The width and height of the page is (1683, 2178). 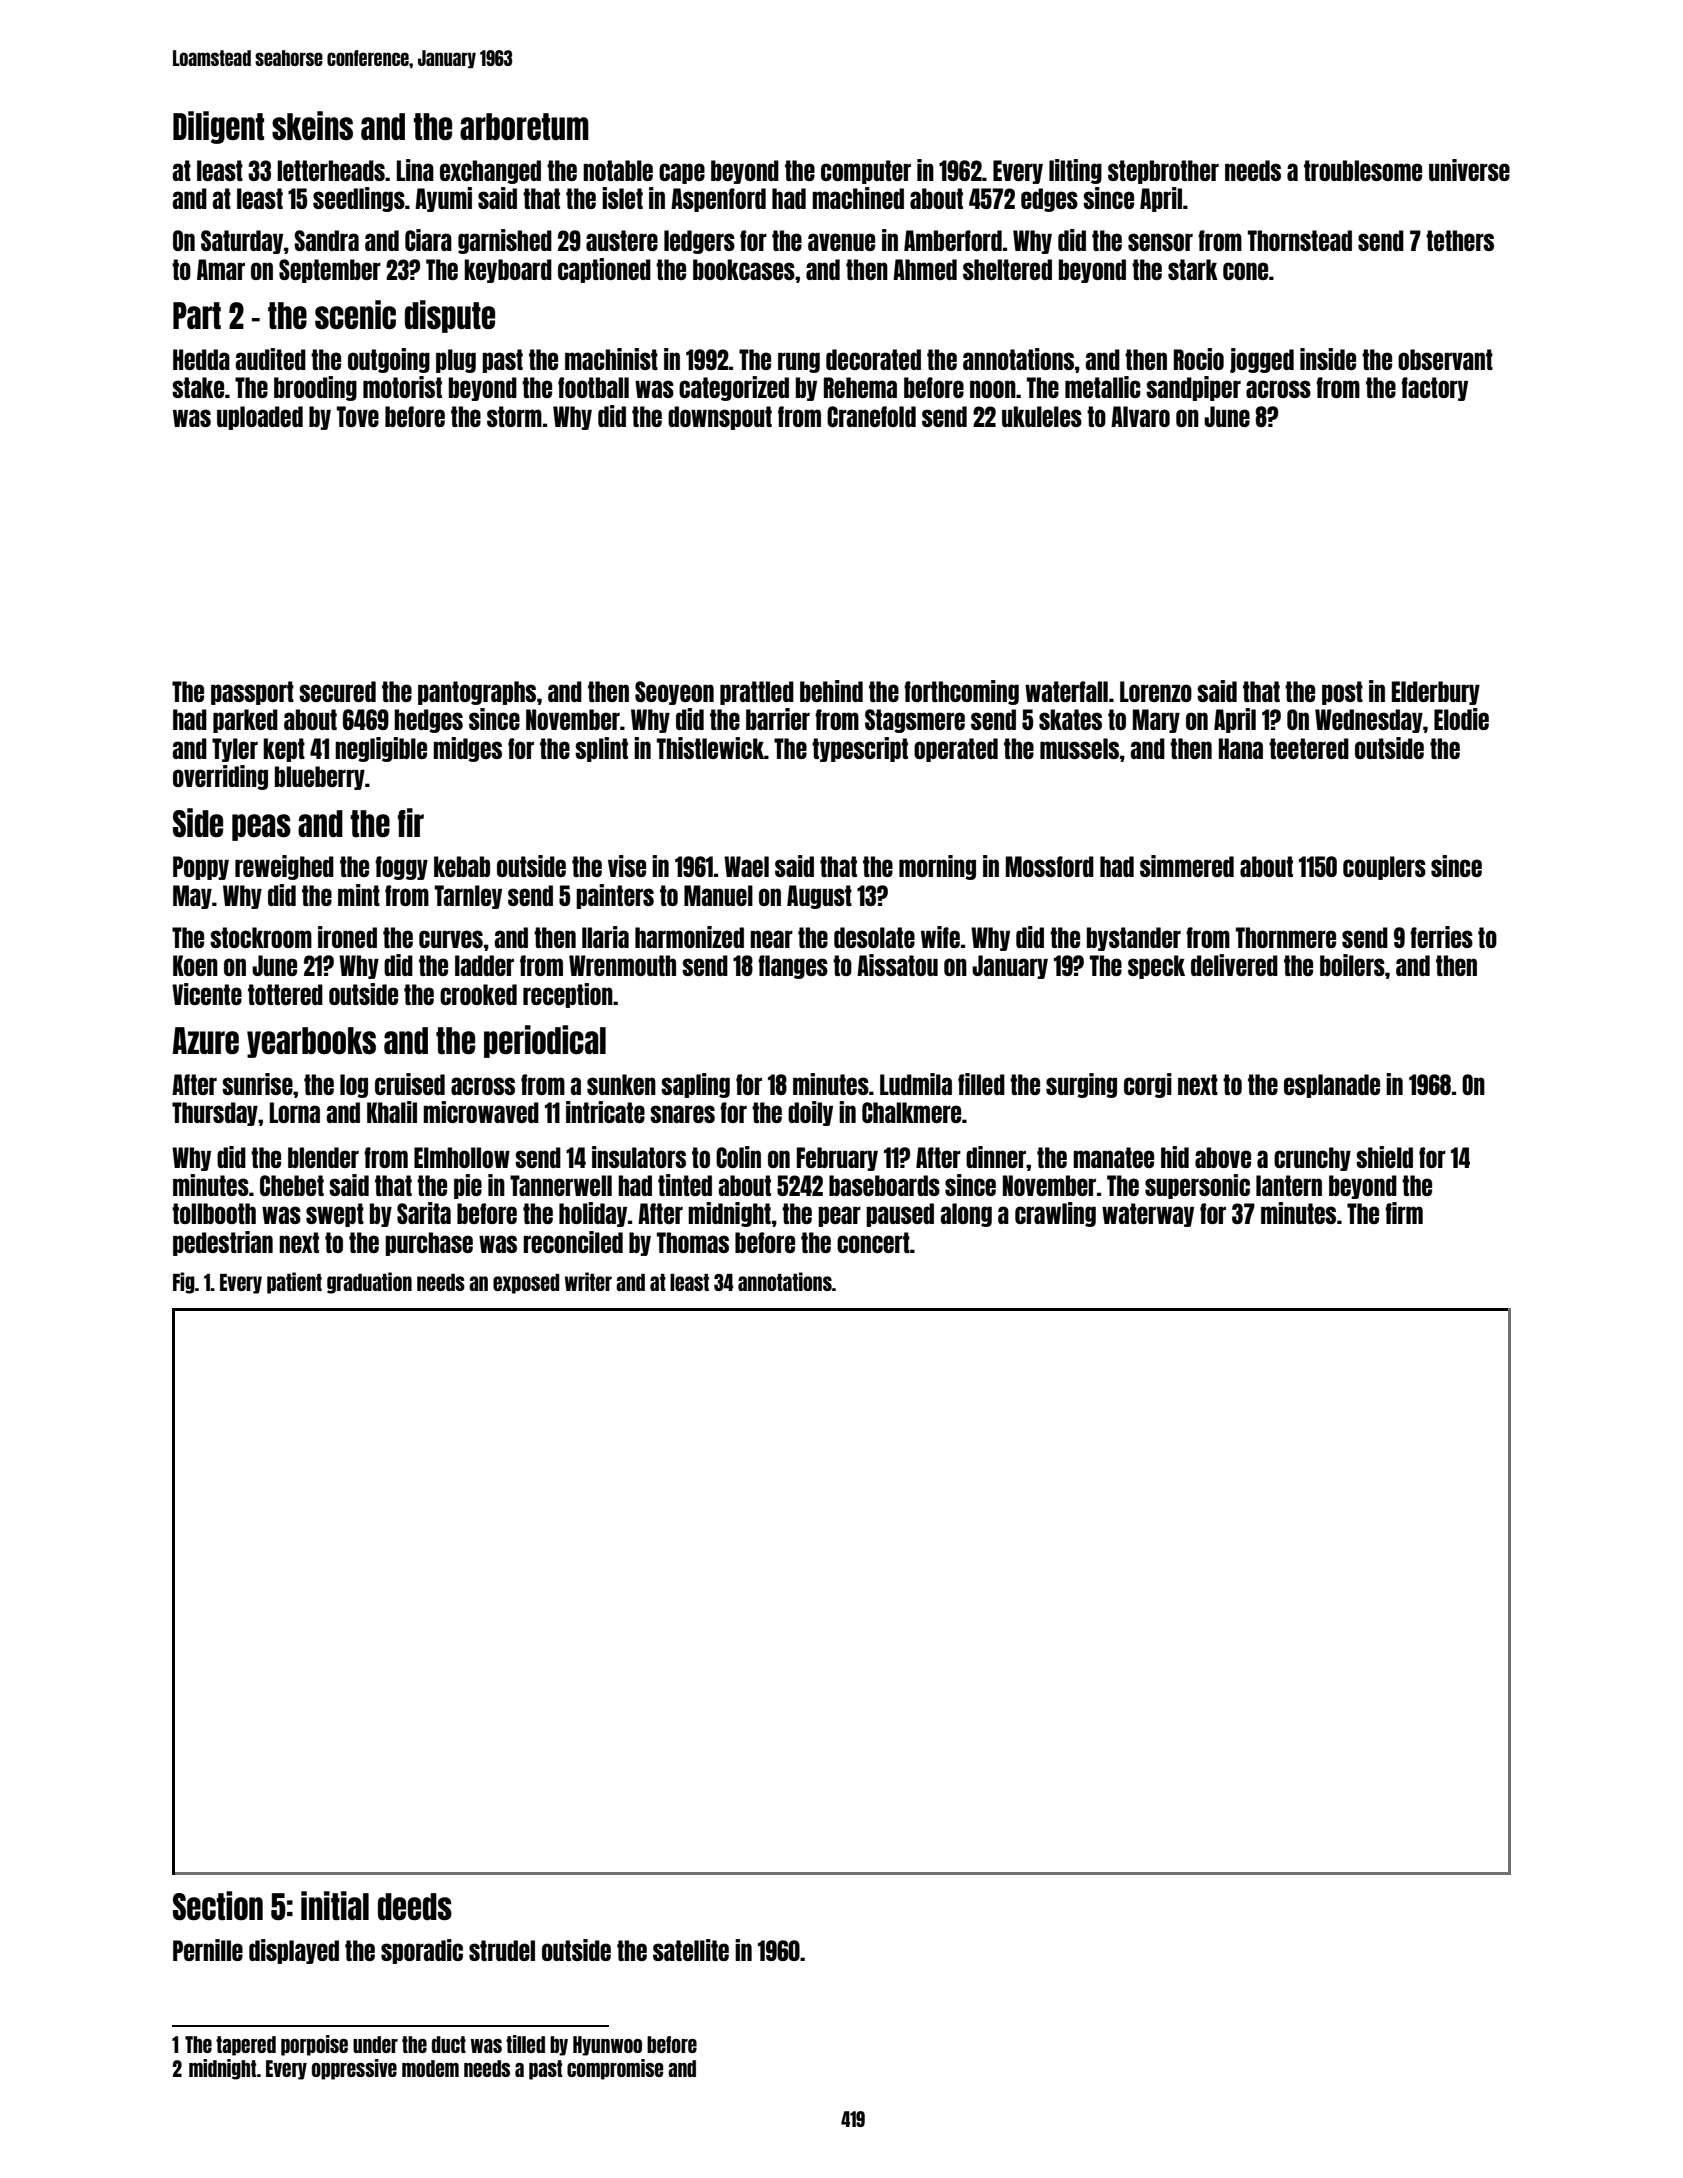 I want to click on troublesome, so click(x=1363, y=170).
